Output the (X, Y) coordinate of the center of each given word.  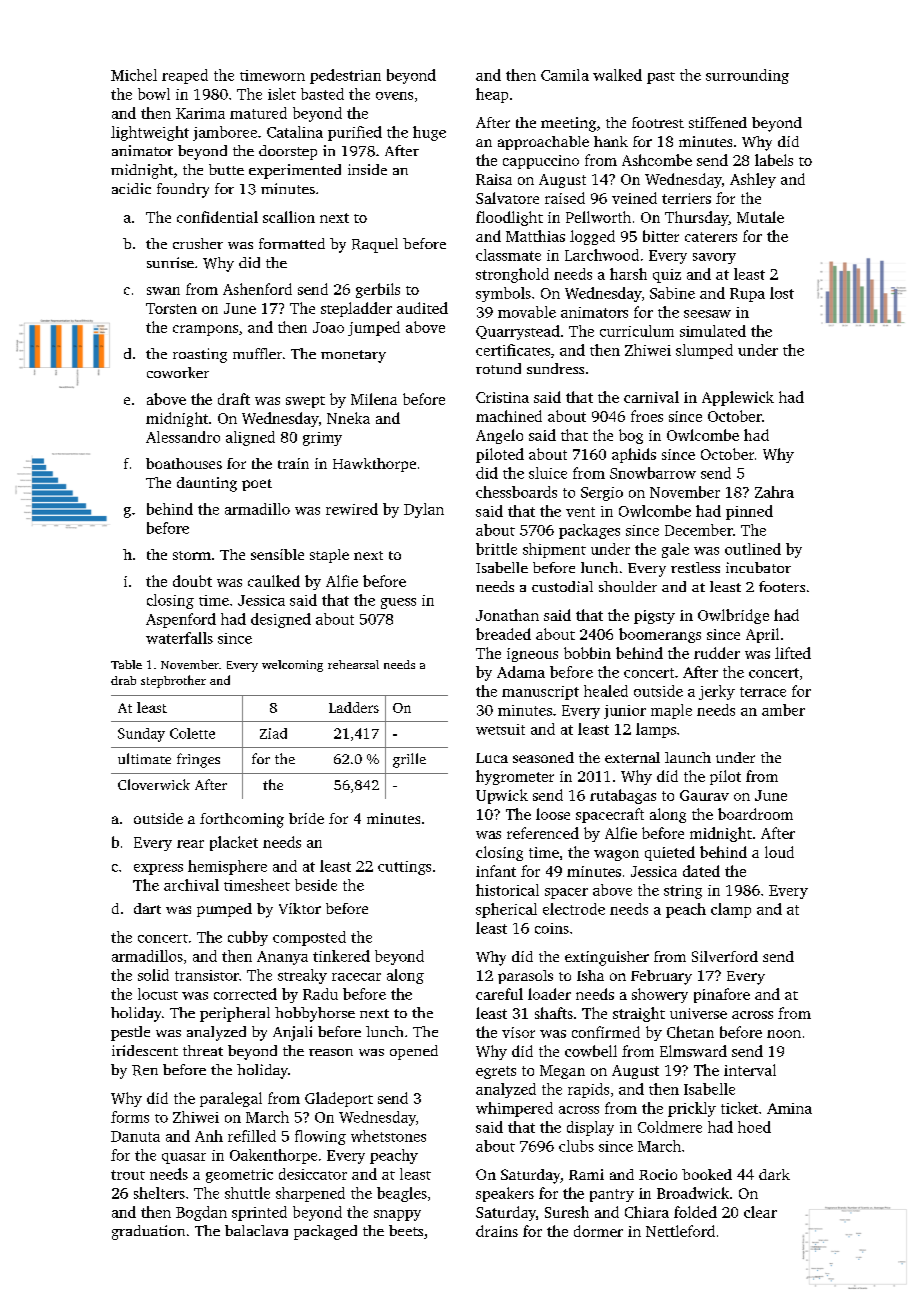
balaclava (256, 1230)
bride (306, 818)
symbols (503, 294)
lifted (793, 653)
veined (634, 198)
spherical (506, 910)
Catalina (295, 132)
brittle (496, 549)
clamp (731, 910)
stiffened (718, 122)
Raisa (494, 179)
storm (192, 555)
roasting (200, 355)
